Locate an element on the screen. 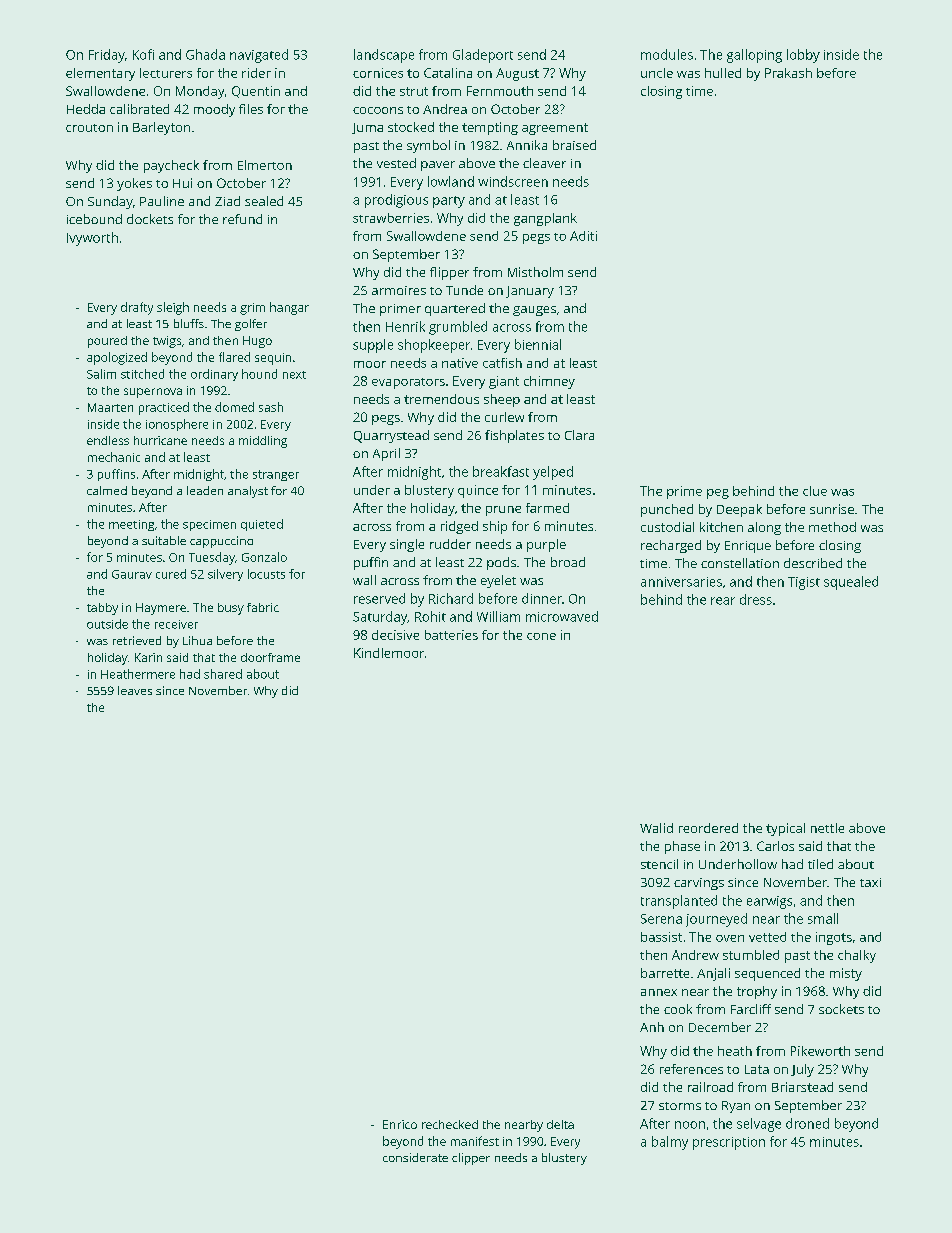  Prakash is located at coordinates (788, 73).
